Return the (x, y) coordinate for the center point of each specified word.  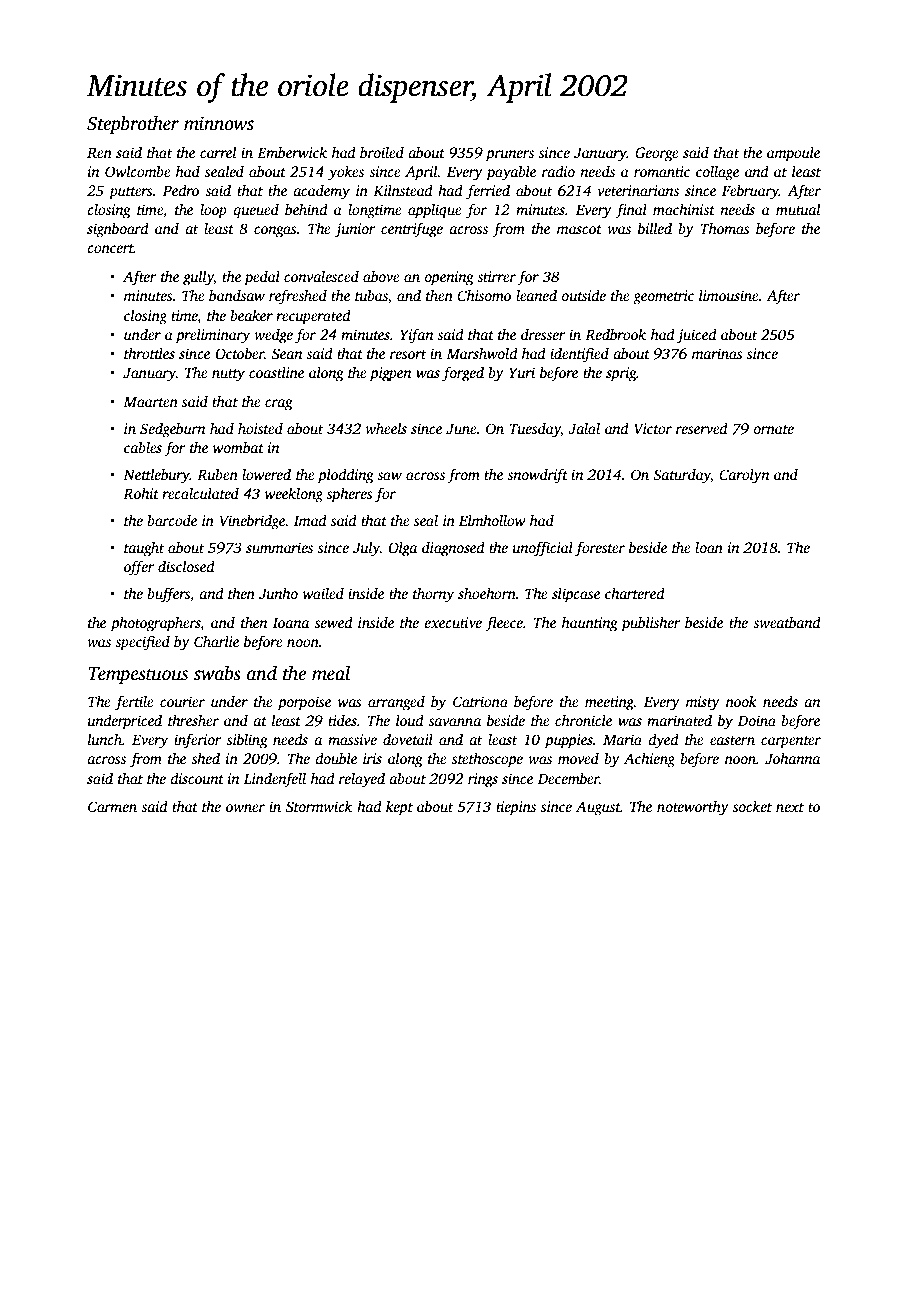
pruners (510, 156)
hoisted (260, 428)
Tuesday (535, 430)
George (657, 154)
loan (709, 547)
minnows (219, 123)
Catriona (480, 701)
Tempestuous (138, 675)
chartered (635, 593)
